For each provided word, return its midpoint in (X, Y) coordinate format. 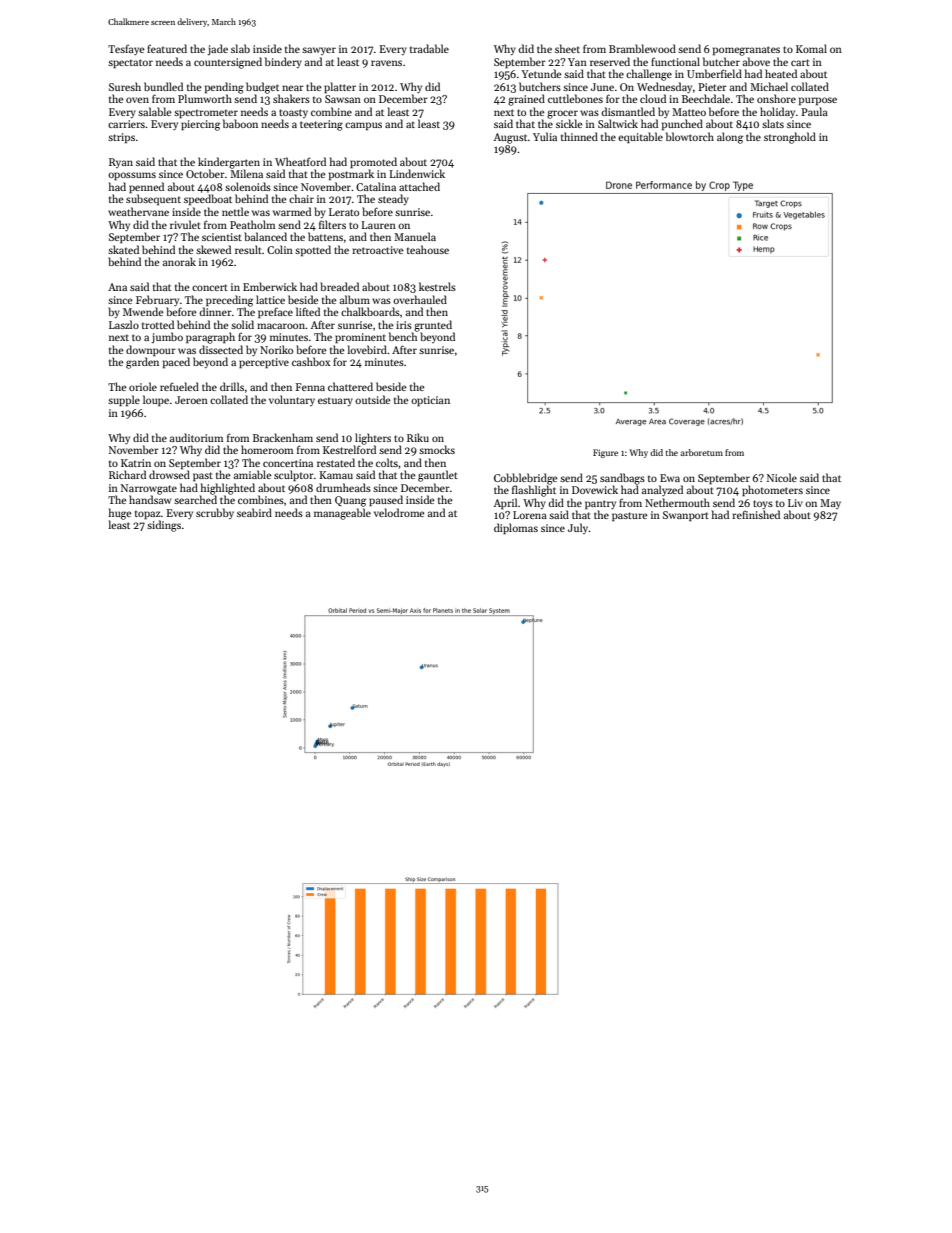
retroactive (378, 250)
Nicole (782, 477)
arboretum (702, 452)
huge (120, 514)
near (293, 88)
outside (373, 399)
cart (800, 62)
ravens (386, 63)
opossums (132, 176)
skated (123, 249)
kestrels (437, 286)
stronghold (790, 138)
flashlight (534, 491)
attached (419, 186)
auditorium (196, 437)
